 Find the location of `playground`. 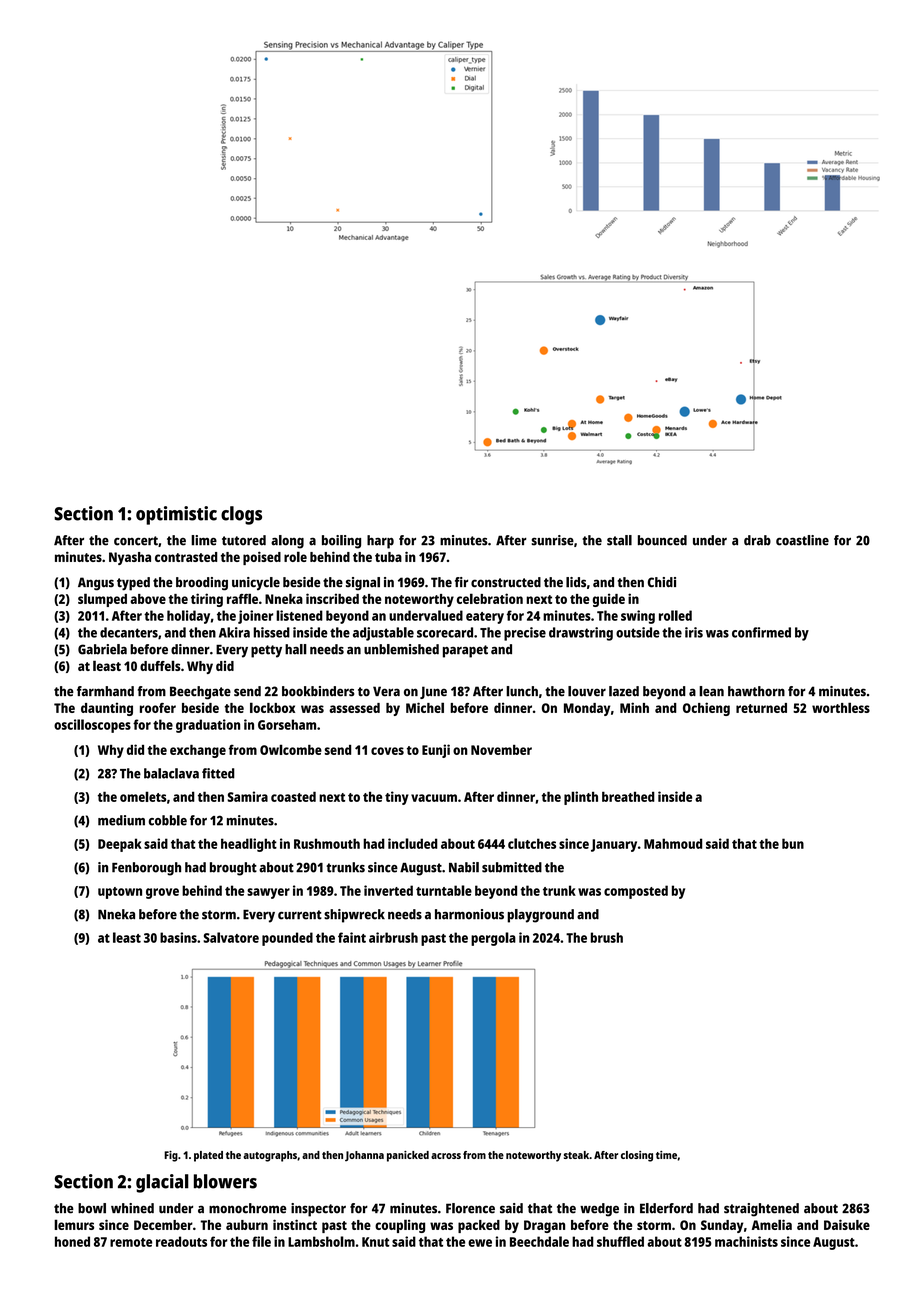

playground is located at coordinates (540, 916).
